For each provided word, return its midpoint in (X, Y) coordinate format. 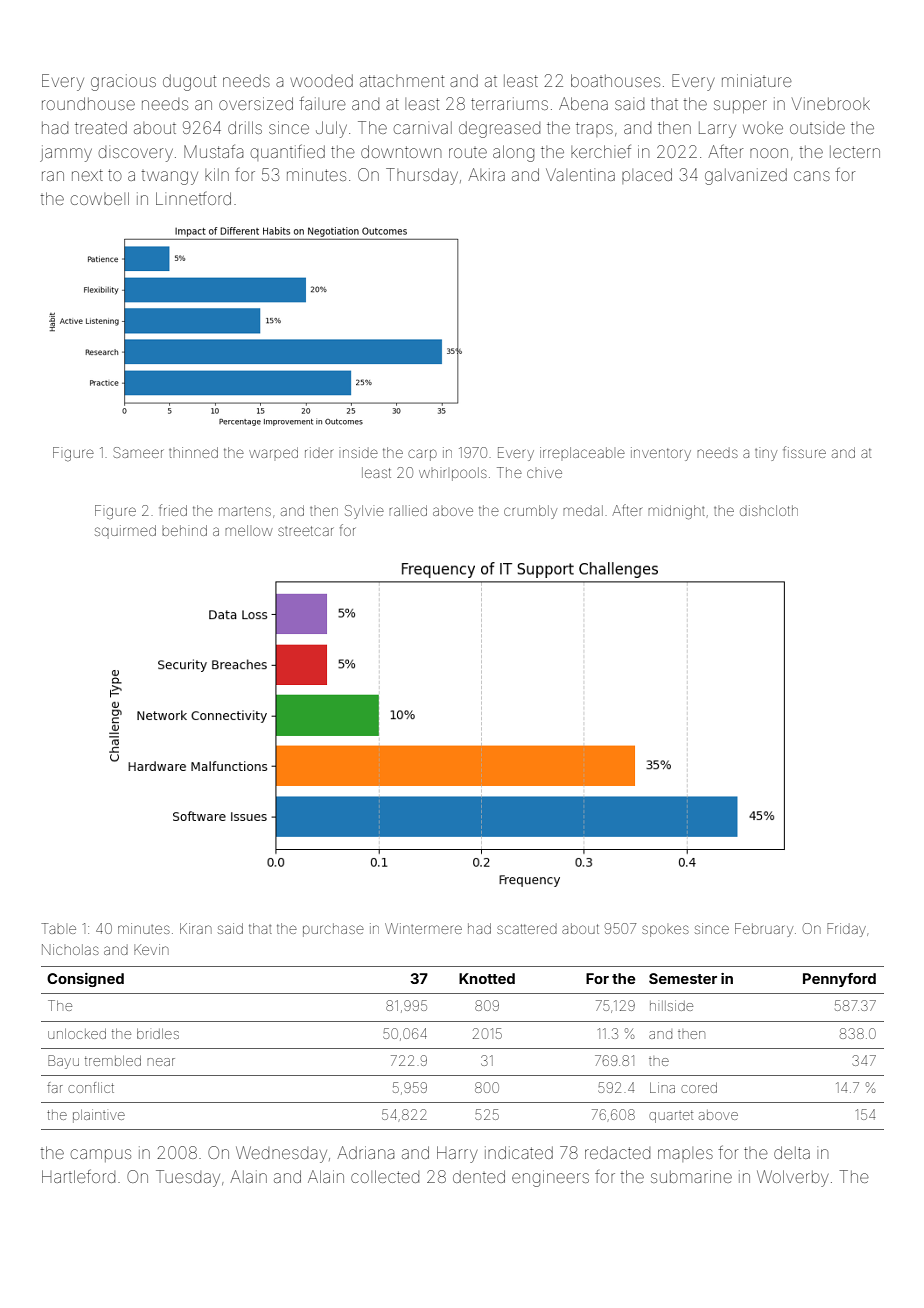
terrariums (509, 103)
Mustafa (213, 151)
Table (58, 928)
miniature (757, 80)
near (161, 1062)
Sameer (138, 452)
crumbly (530, 512)
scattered (527, 929)
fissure (804, 452)
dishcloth (769, 510)
